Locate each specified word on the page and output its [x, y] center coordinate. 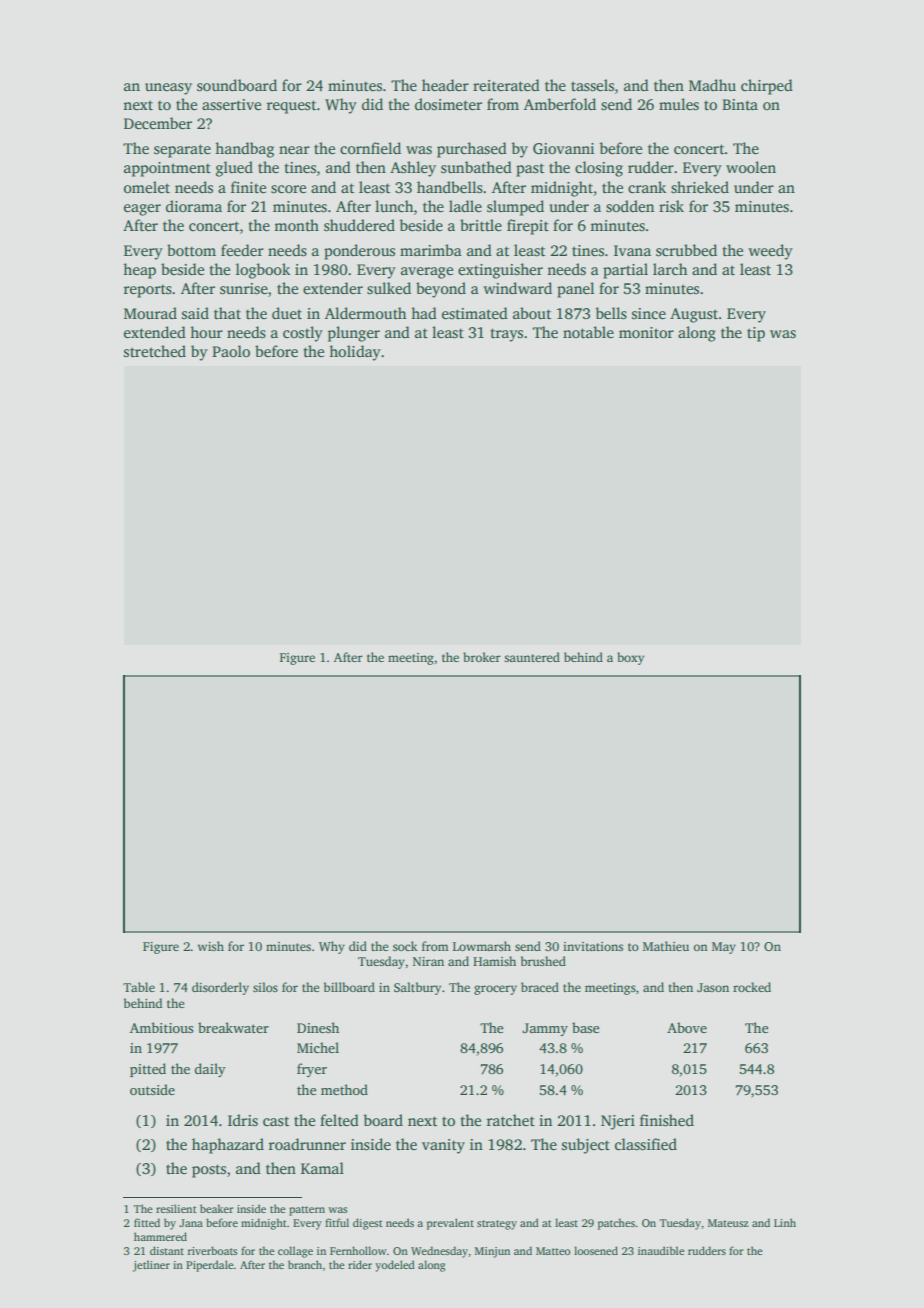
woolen [751, 167]
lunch [394, 206]
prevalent [450, 1224]
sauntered [532, 657]
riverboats [212, 1250]
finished [667, 1120]
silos [265, 987]
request [291, 107]
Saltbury [417, 988]
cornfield [370, 148]
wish [211, 946]
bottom [191, 250]
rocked [752, 987]
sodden [630, 206]
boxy [630, 658]
